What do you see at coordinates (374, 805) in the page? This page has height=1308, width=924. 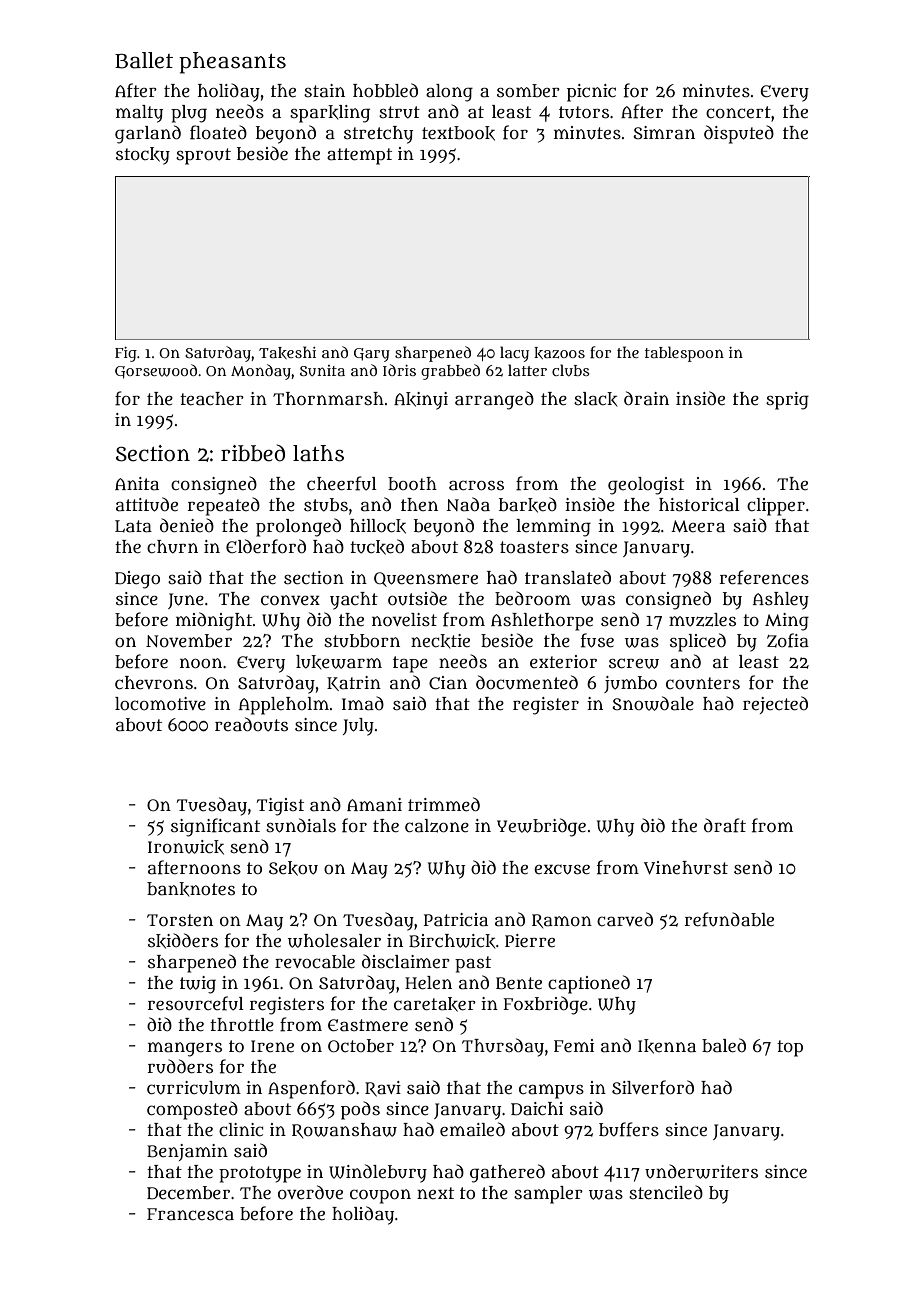 I see `Amani` at bounding box center [374, 805].
